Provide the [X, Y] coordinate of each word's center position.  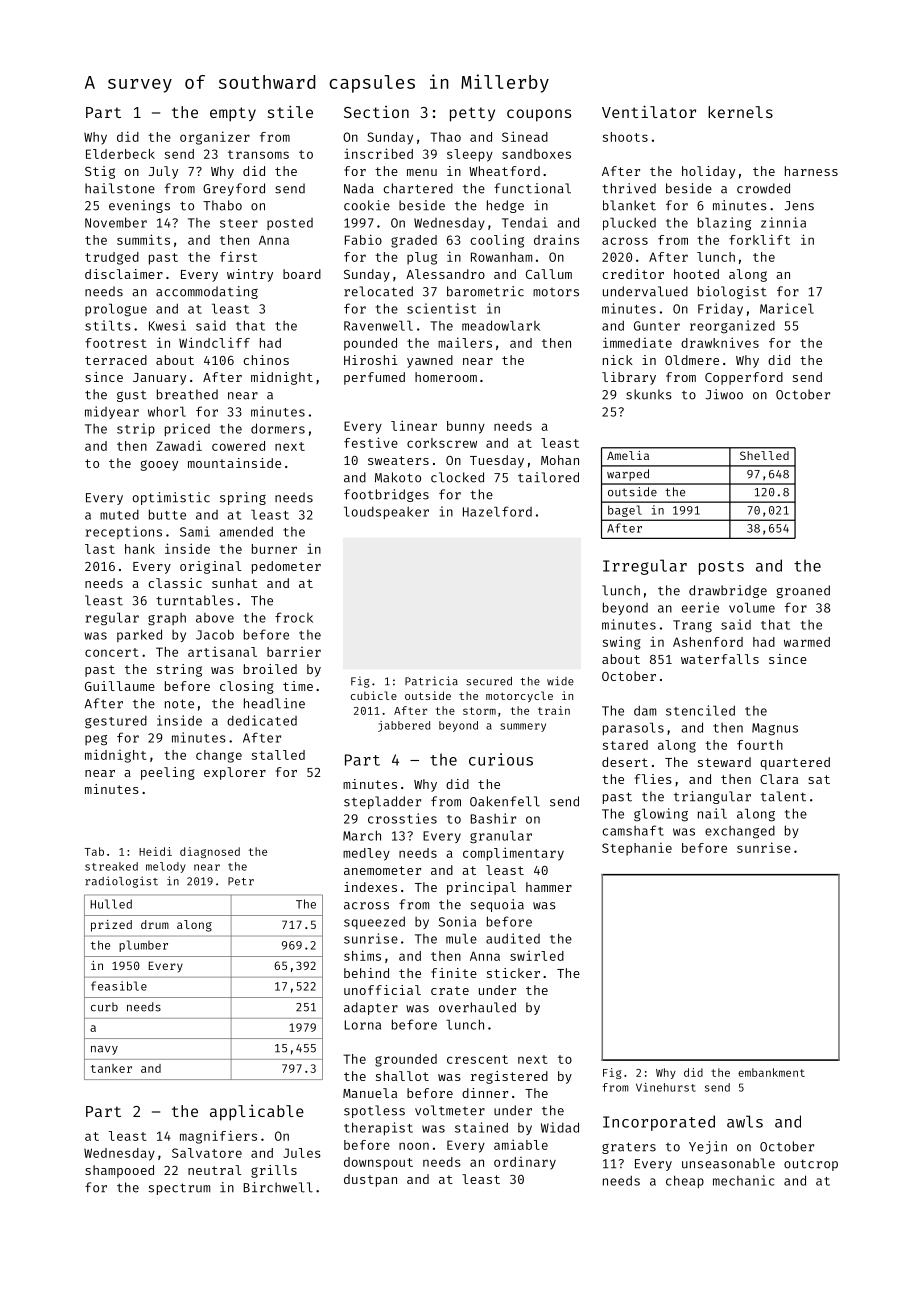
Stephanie [637, 849]
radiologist [121, 882]
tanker [111, 1068]
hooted [696, 274]
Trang [692, 626]
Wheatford [504, 171]
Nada [359, 188]
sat [819, 779]
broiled [270, 669]
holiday [708, 172]
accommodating [207, 292]
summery [523, 727]
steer [239, 223]
